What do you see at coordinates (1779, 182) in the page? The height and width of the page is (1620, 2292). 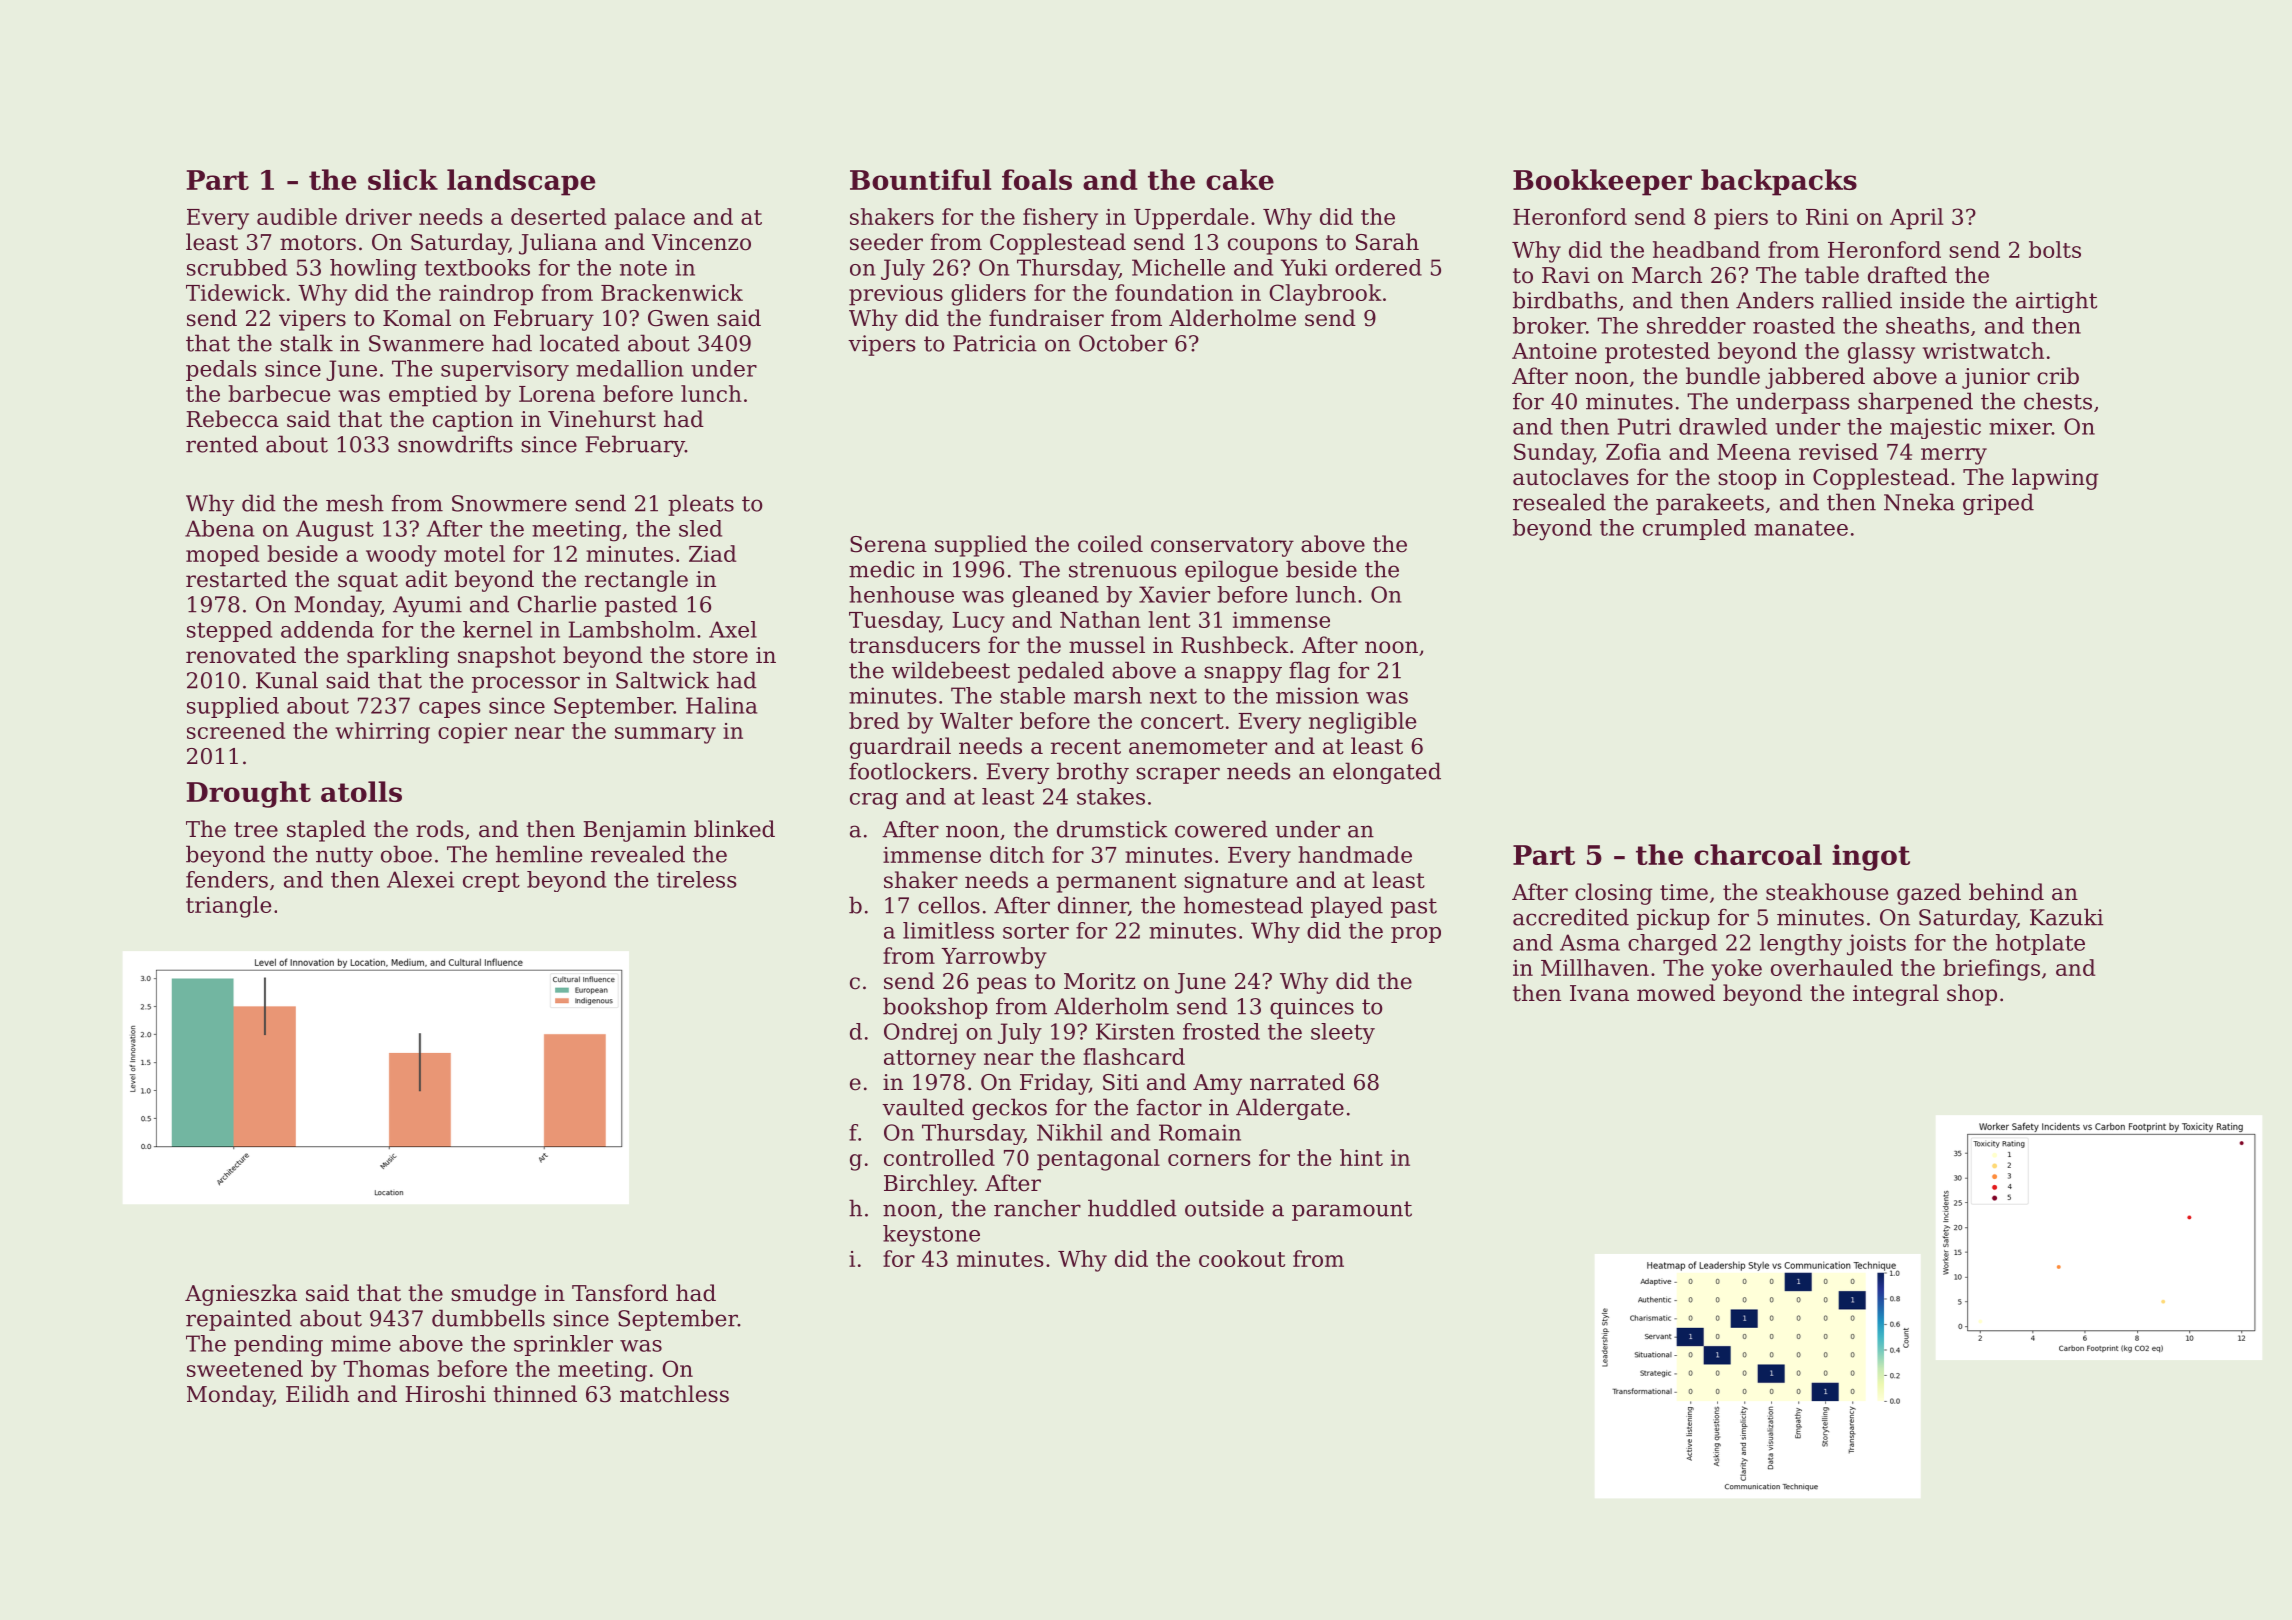 I see `backpacks` at bounding box center [1779, 182].
